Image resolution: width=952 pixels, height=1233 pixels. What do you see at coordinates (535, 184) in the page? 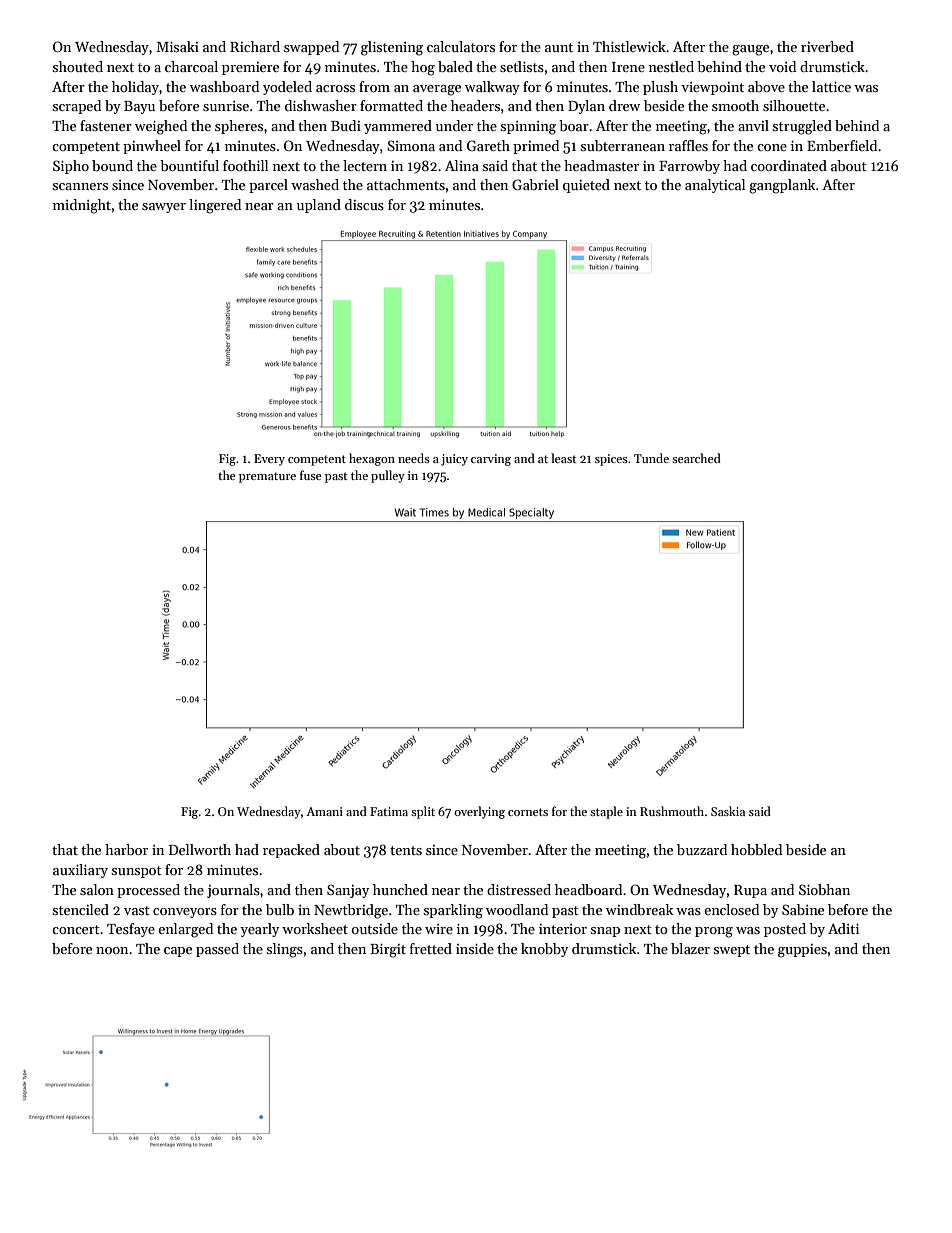
I see `Gabriel` at bounding box center [535, 184].
